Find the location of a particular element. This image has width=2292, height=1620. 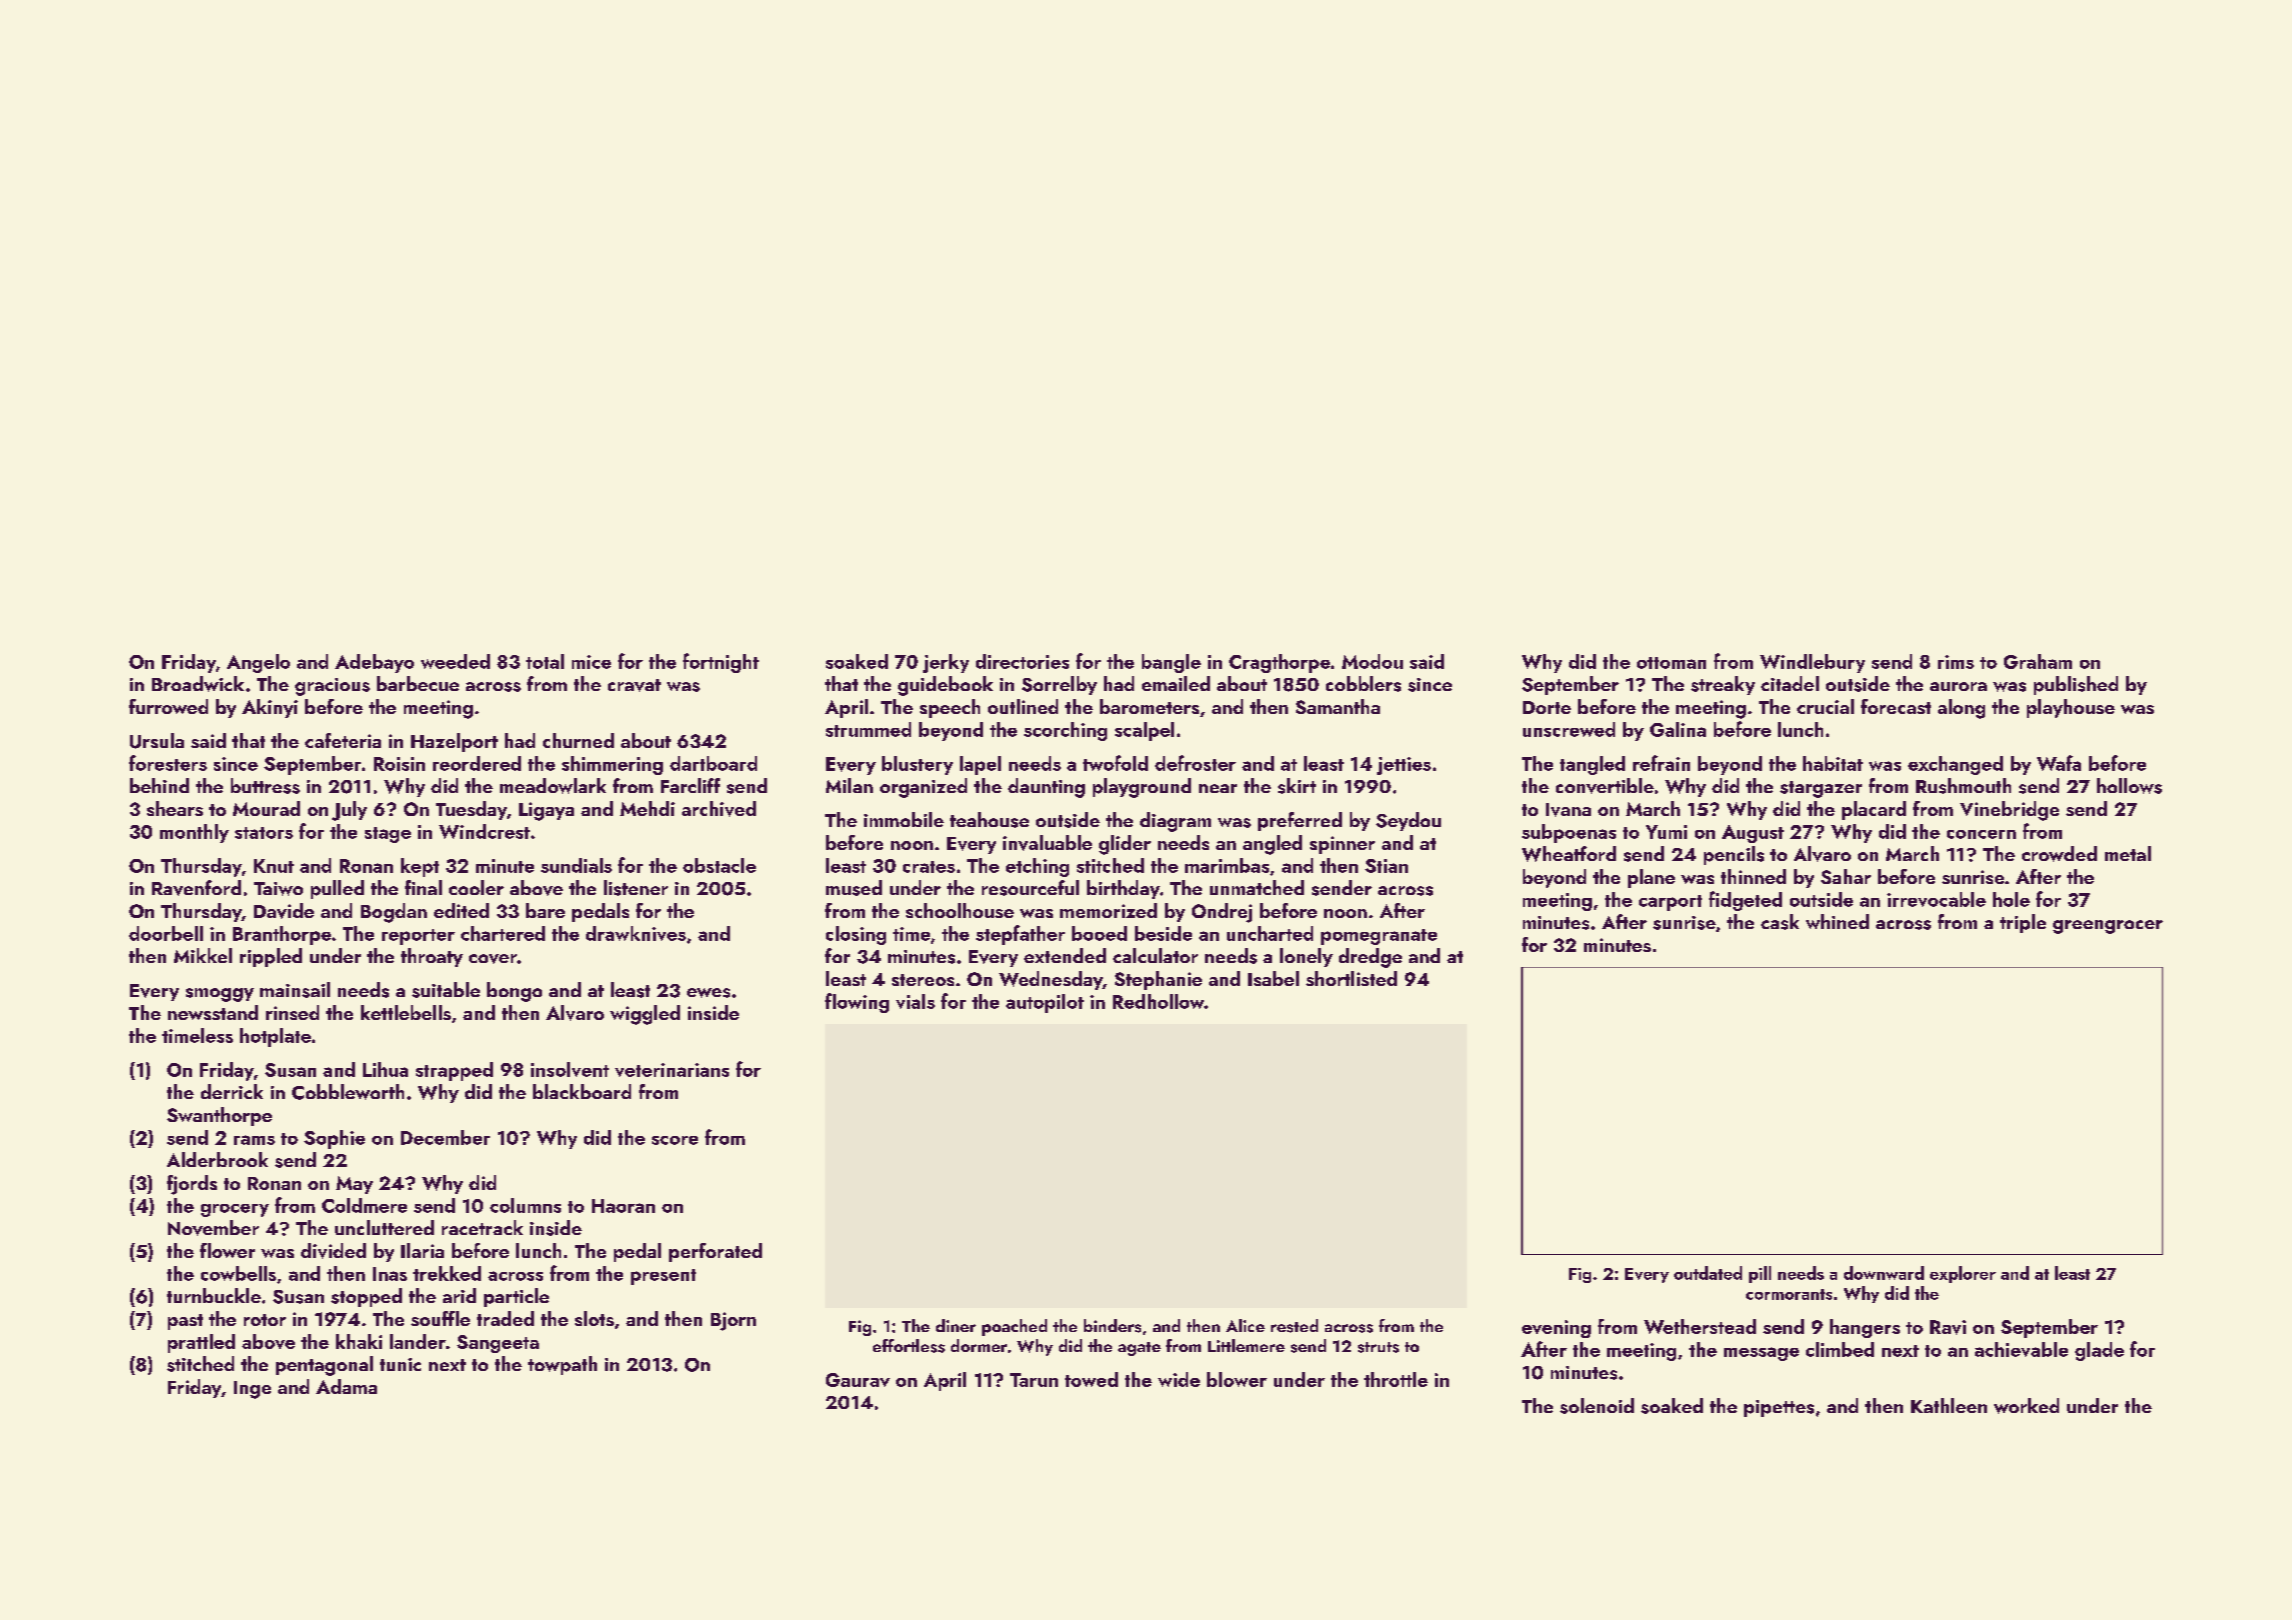

downward is located at coordinates (1884, 1273).
